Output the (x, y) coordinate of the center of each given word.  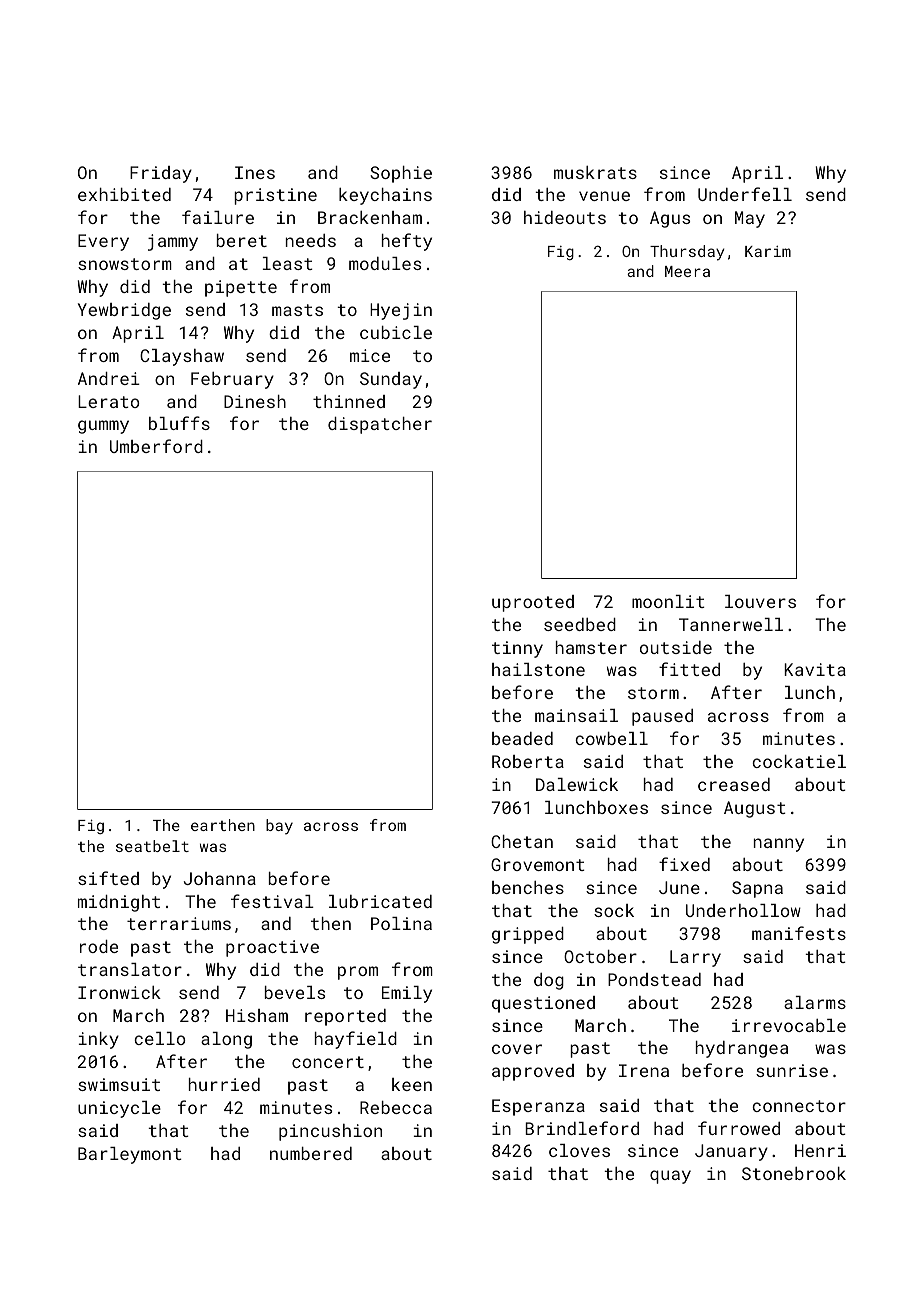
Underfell (745, 194)
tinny (517, 649)
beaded (522, 738)
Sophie (401, 174)
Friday (161, 174)
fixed (684, 864)
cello (160, 1038)
